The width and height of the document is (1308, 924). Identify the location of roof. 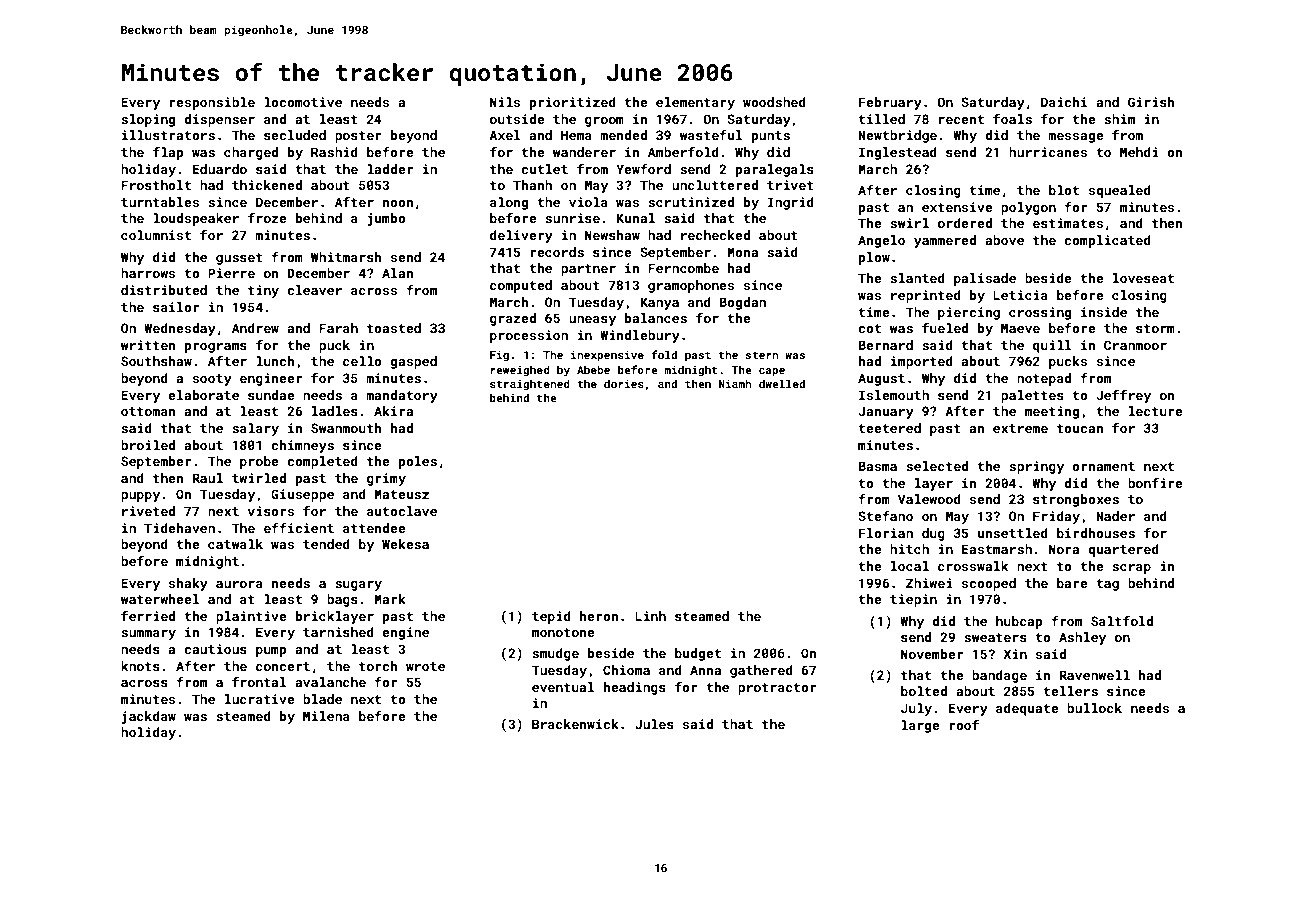
(964, 725).
